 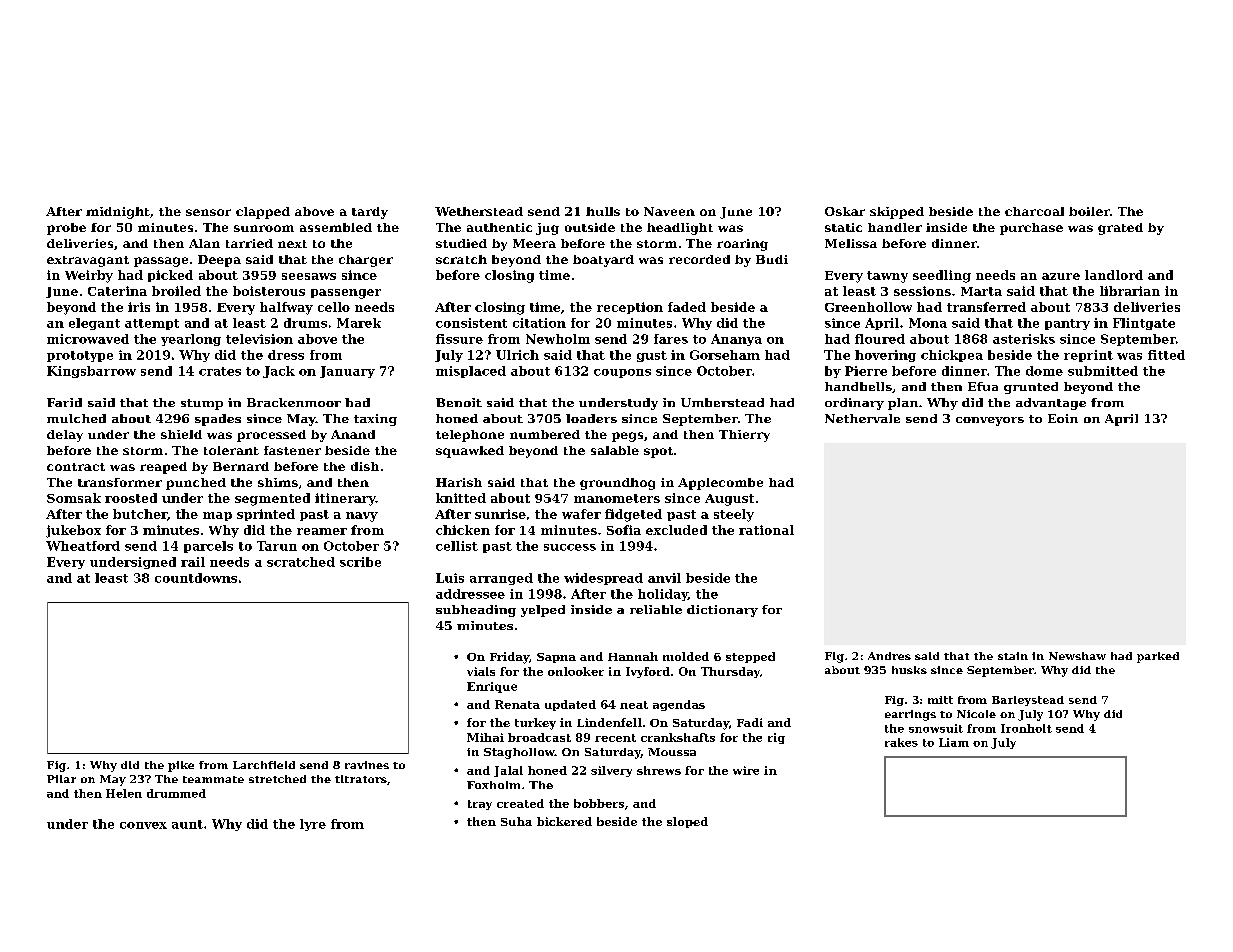 What do you see at coordinates (1089, 211) in the page?
I see `boiler` at bounding box center [1089, 211].
